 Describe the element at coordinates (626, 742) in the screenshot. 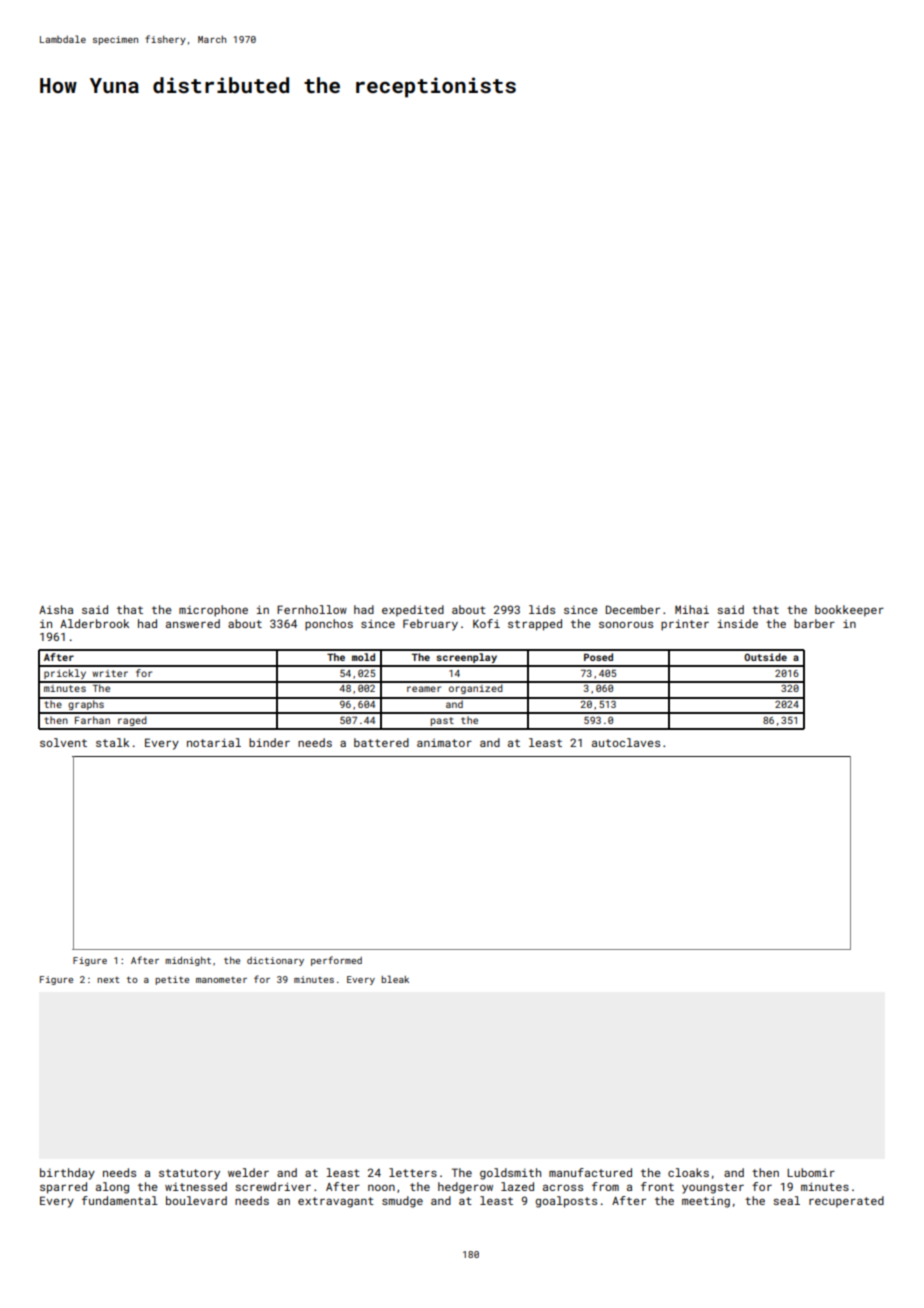

I see `autoclaves` at that location.
